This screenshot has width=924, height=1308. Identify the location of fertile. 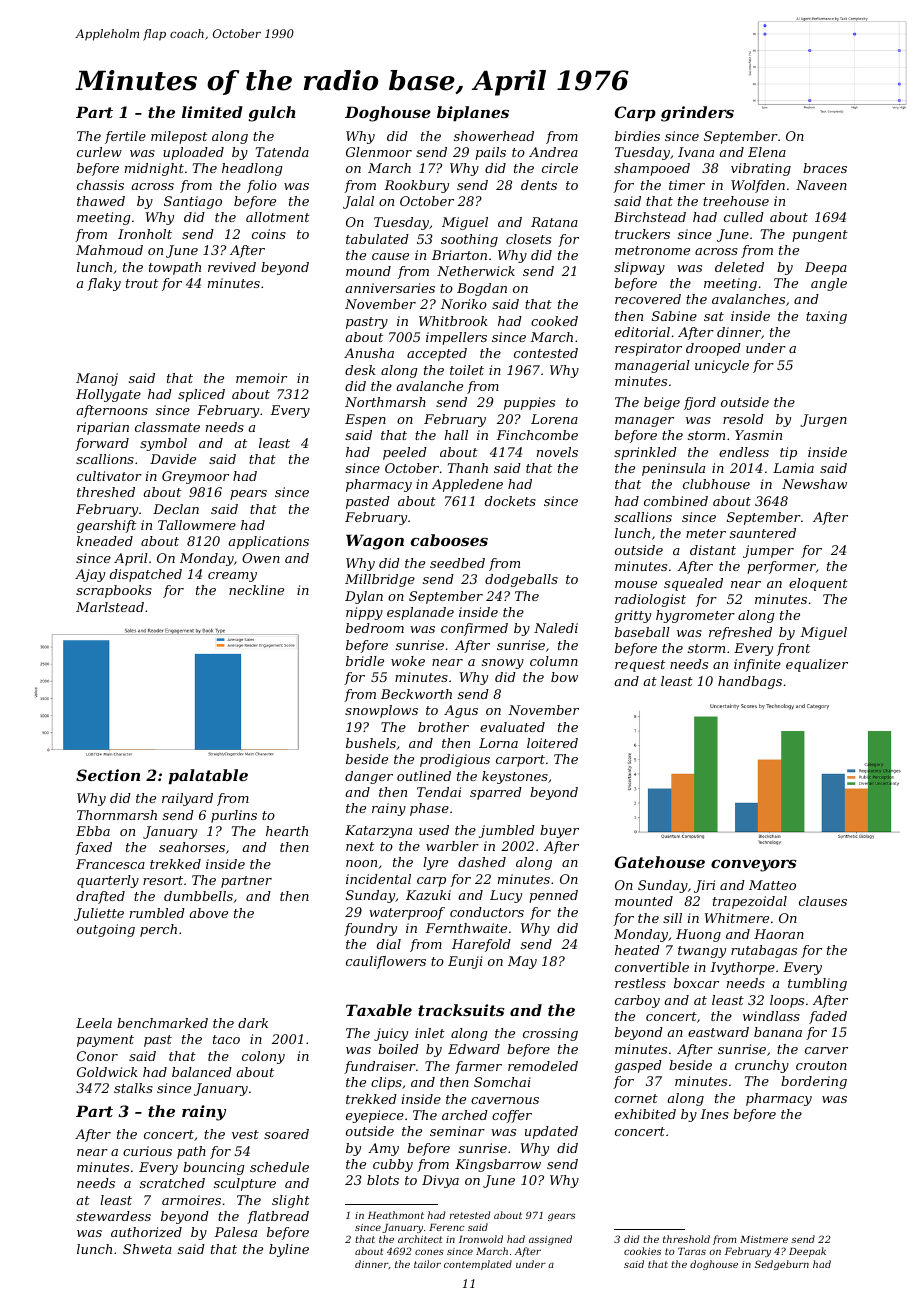
(125, 137).
